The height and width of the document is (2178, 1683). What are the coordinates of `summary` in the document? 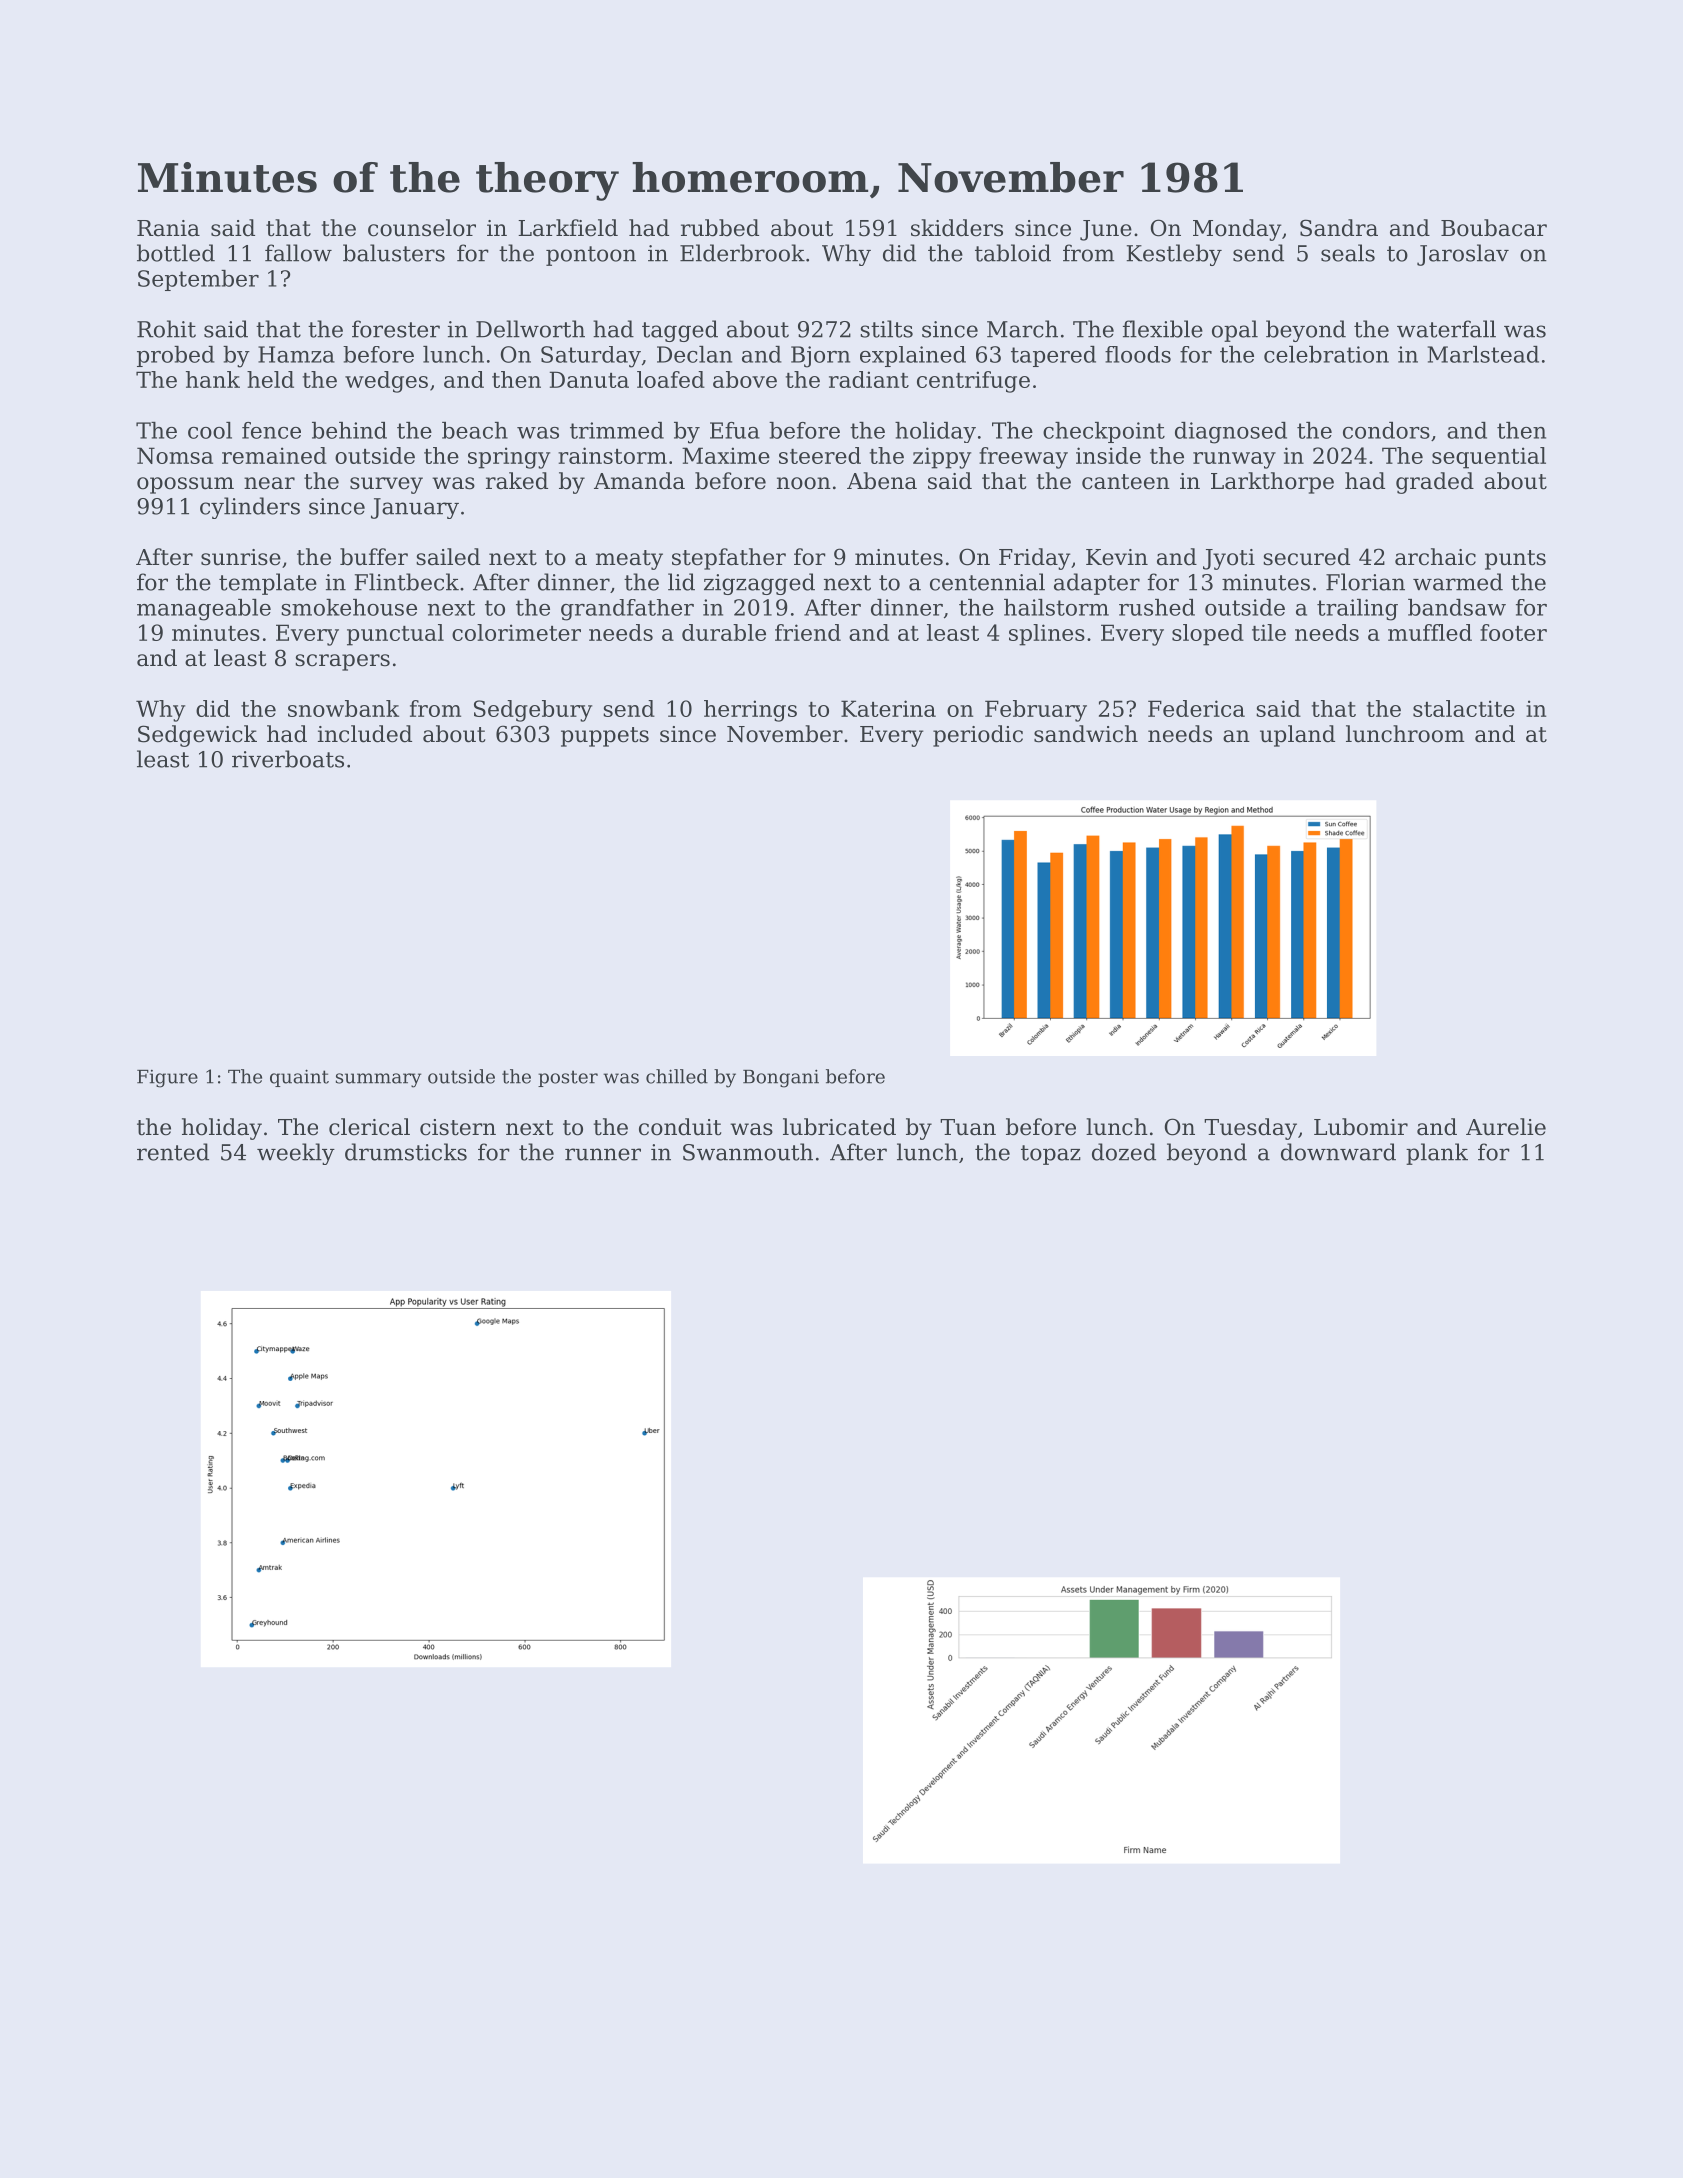 It's located at (378, 1080).
